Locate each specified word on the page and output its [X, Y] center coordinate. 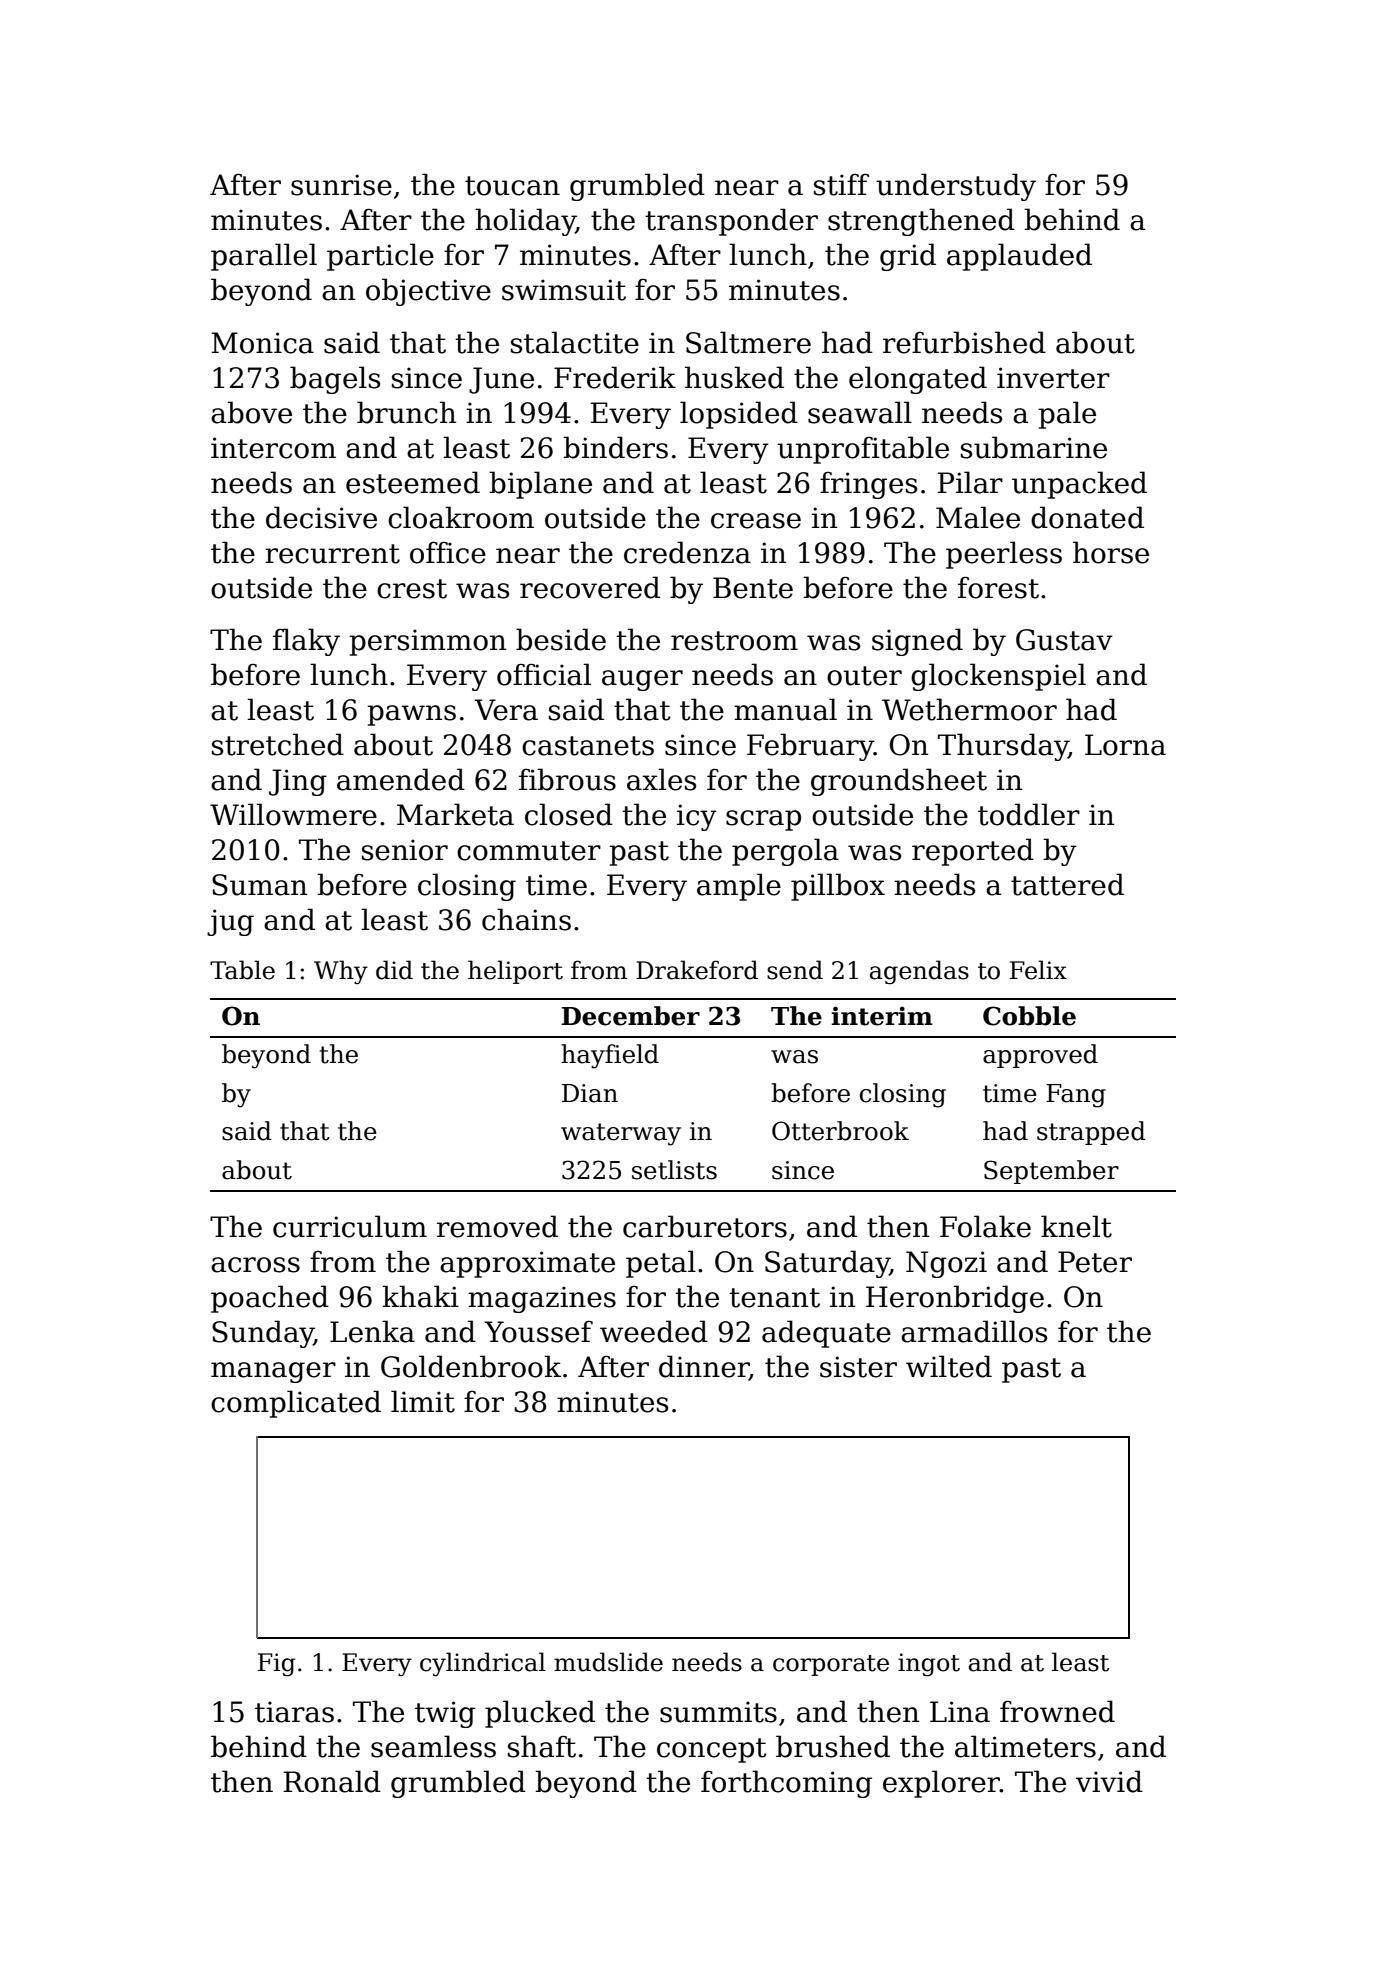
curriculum [350, 1226]
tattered [1067, 884]
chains [526, 919]
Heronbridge [955, 1299]
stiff [841, 184]
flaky [306, 642]
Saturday [827, 1264]
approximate [527, 1264]
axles [661, 779]
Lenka [372, 1331]
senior [405, 850]
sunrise [341, 185]
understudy [956, 187]
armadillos [974, 1331]
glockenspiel [998, 677]
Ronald [332, 1781]
